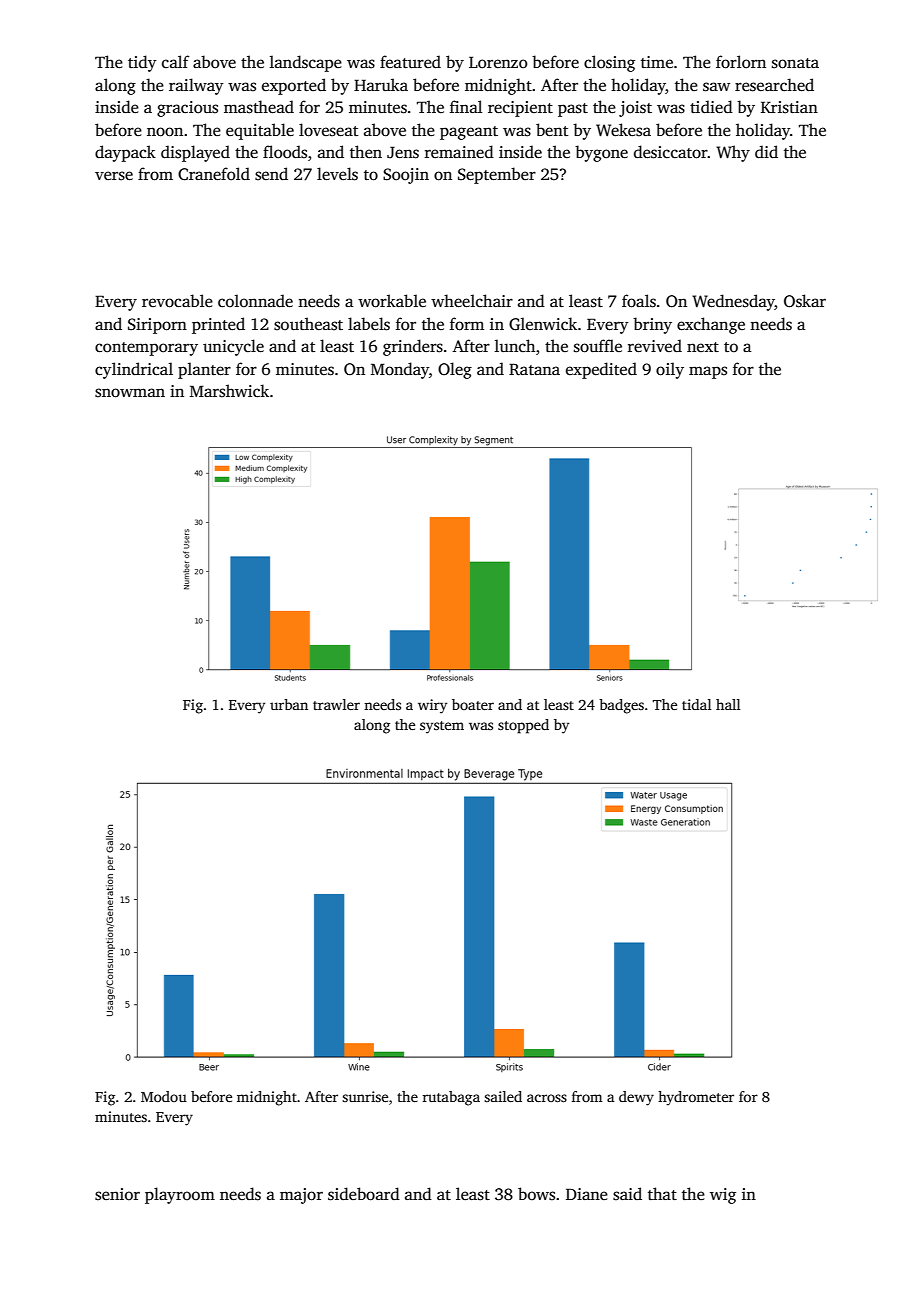 Image resolution: width=924 pixels, height=1308 pixels. I want to click on tidy, so click(142, 63).
